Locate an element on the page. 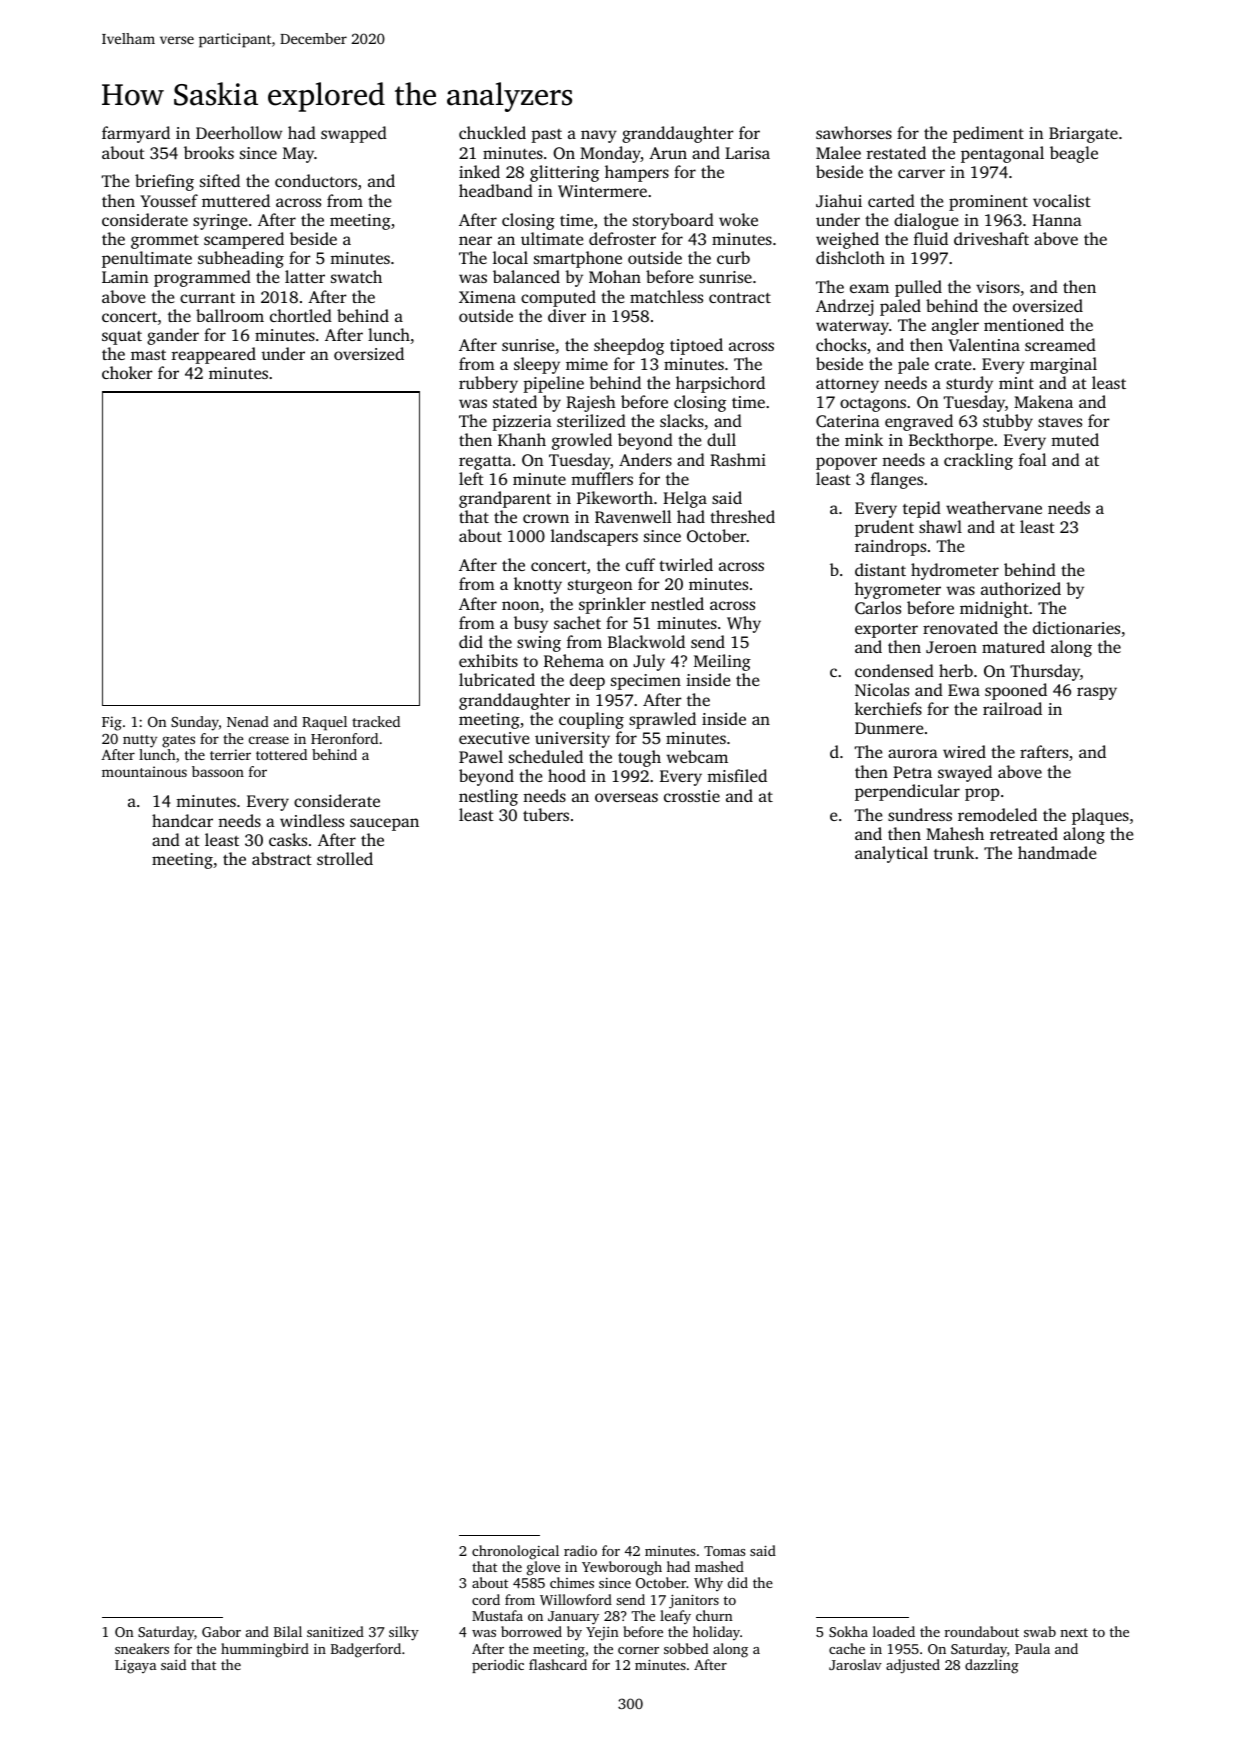 The width and height of the page is (1236, 1749). sawhorses is located at coordinates (854, 132).
